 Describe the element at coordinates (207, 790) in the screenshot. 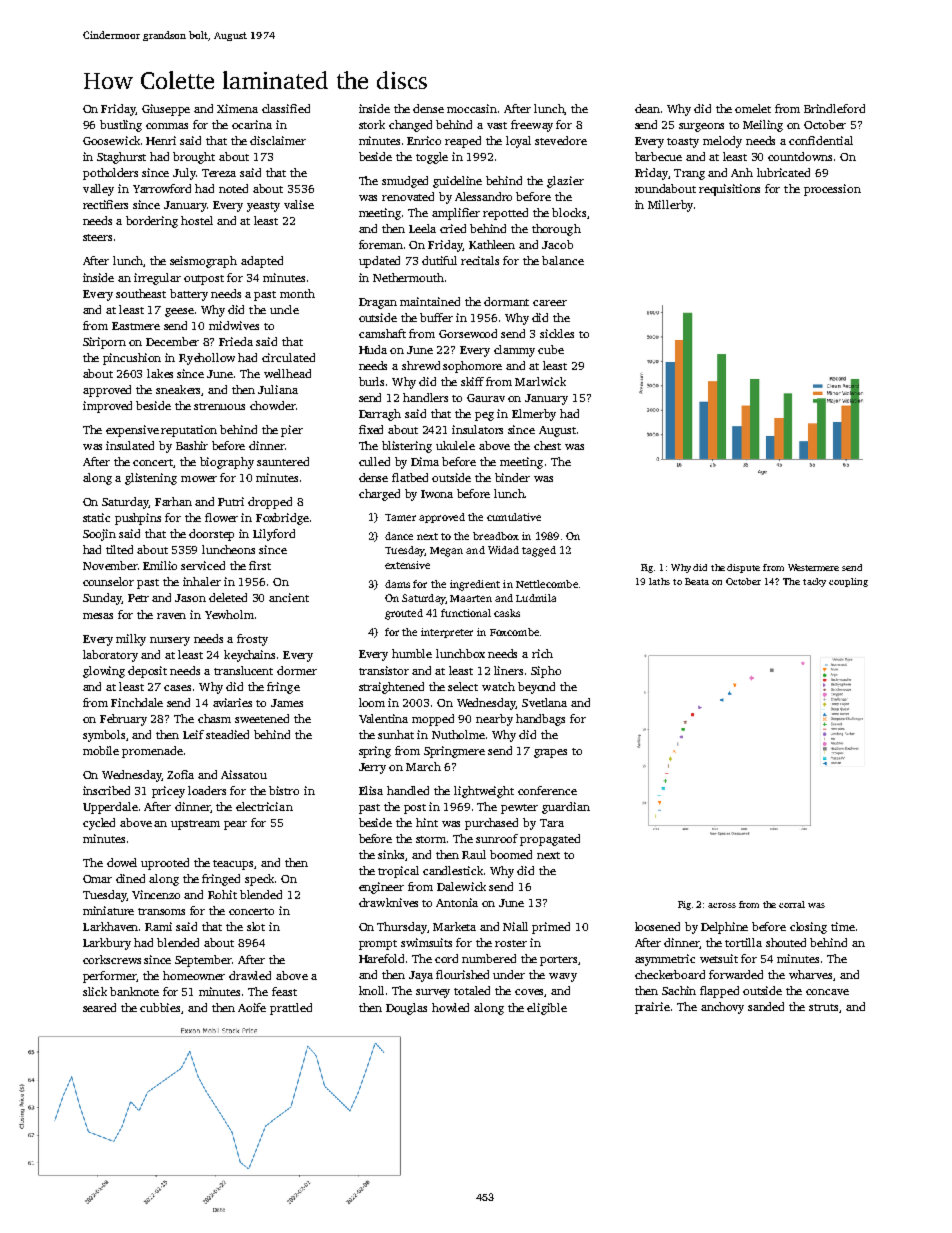

I see `loaders` at that location.
